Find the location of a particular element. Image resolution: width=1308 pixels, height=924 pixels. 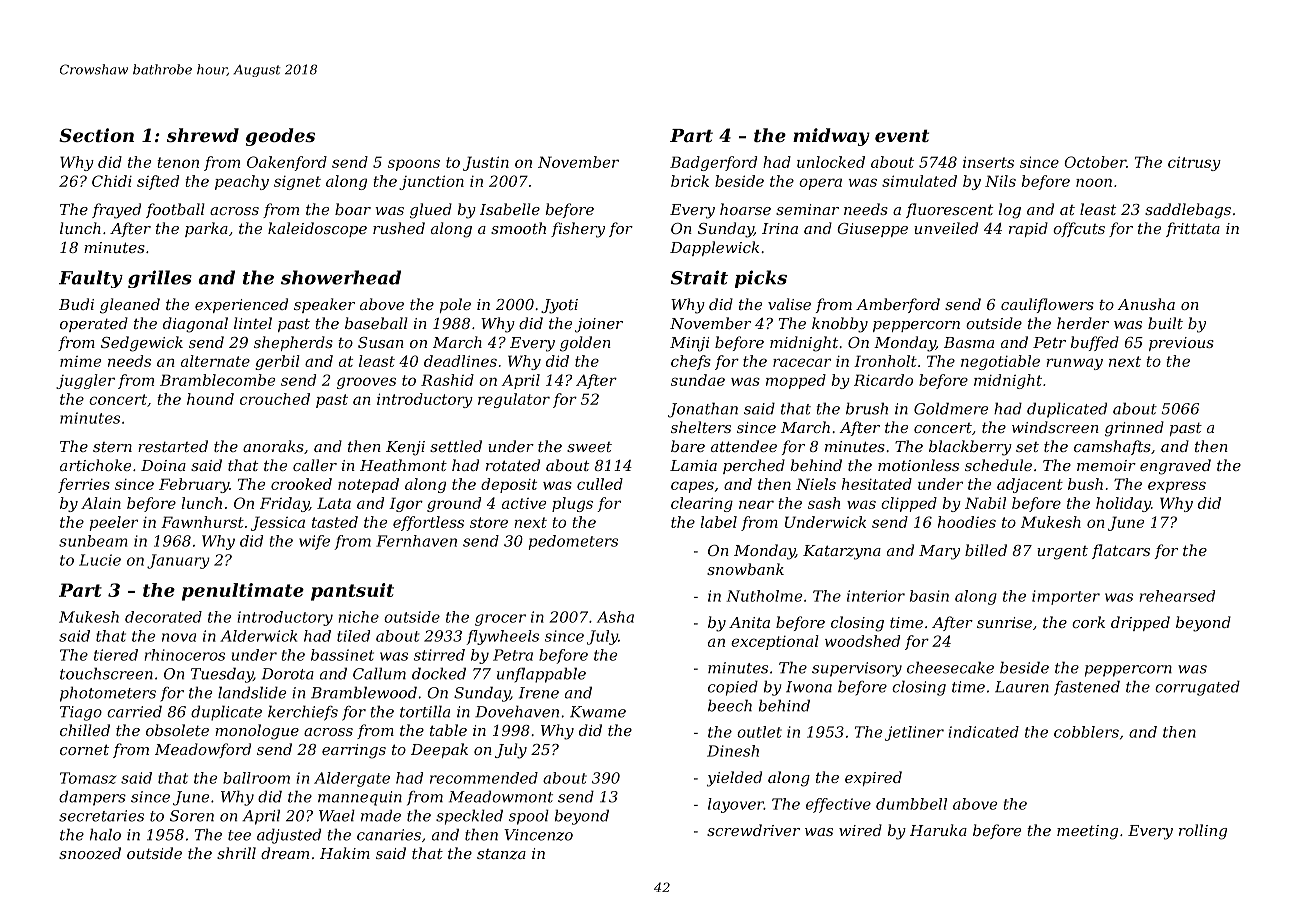

cobblers is located at coordinates (1086, 732).
